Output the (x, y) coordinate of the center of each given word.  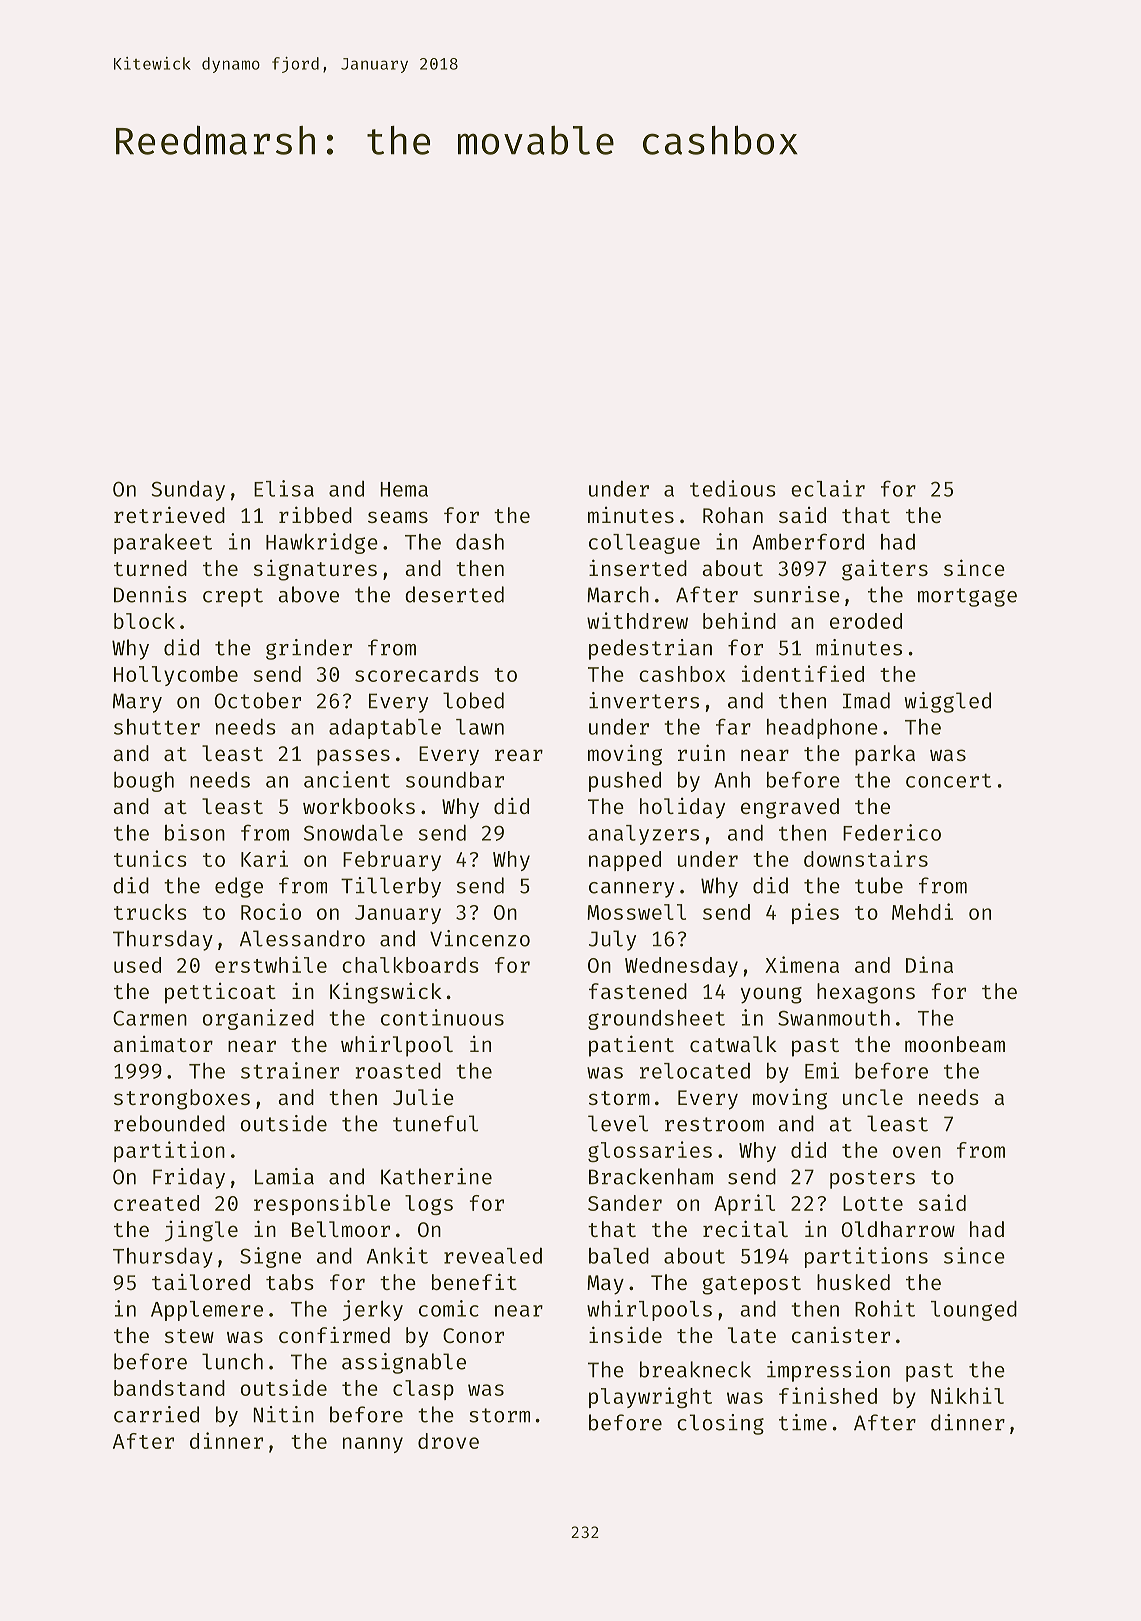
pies (815, 913)
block (144, 621)
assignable (404, 1363)
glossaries (650, 1151)
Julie (423, 1096)
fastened (638, 991)
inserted (638, 567)
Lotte (873, 1203)
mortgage (967, 597)
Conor (473, 1335)
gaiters (885, 570)
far (733, 726)
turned (150, 568)
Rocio (271, 911)
